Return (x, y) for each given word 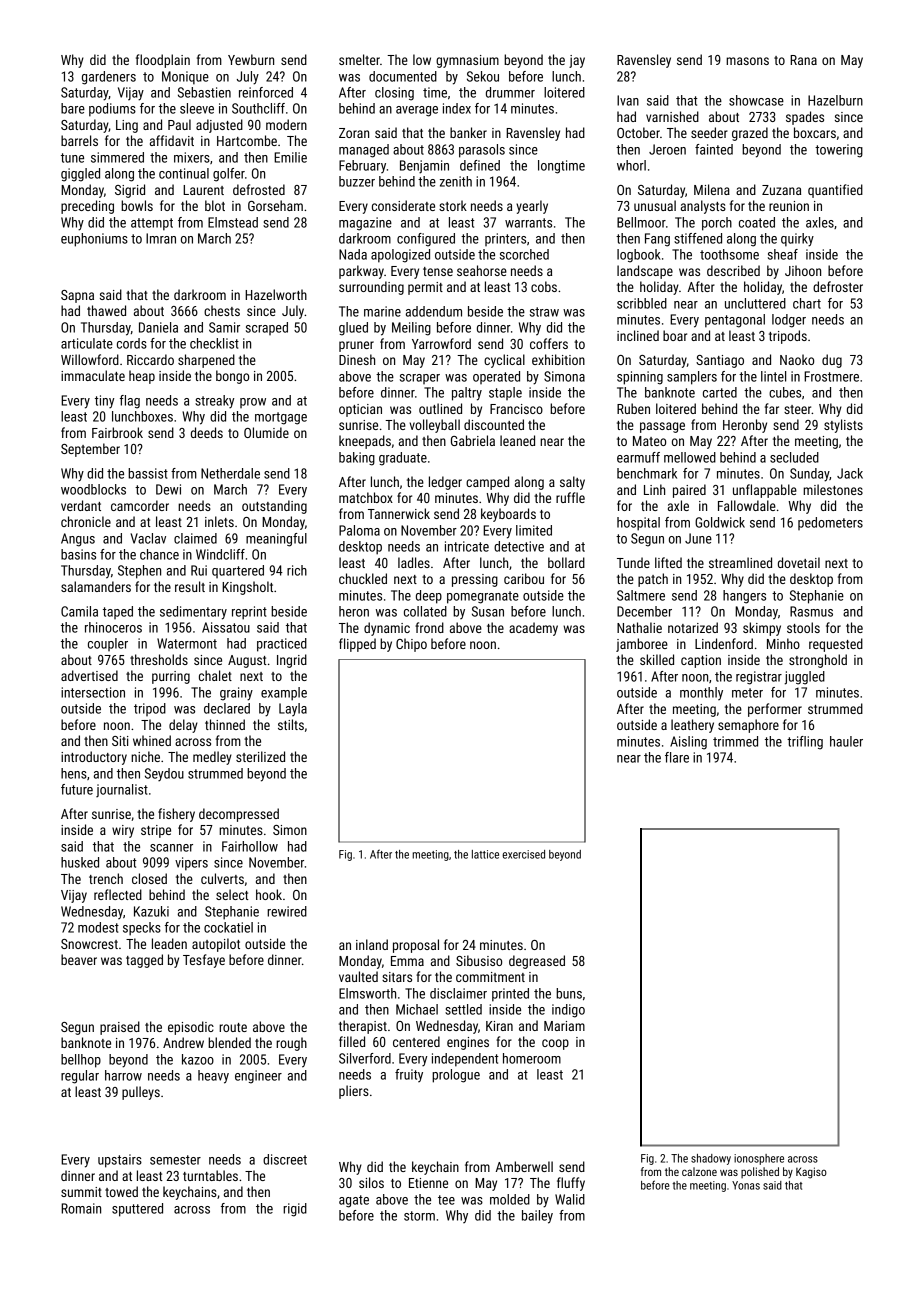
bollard (566, 562)
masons (747, 61)
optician (360, 410)
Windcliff (220, 554)
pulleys (141, 1093)
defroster (838, 286)
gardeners (109, 78)
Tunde (633, 562)
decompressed (239, 815)
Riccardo (150, 359)
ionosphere (759, 1159)
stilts (291, 724)
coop (555, 1044)
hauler (846, 741)
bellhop (81, 1061)
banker (468, 132)
